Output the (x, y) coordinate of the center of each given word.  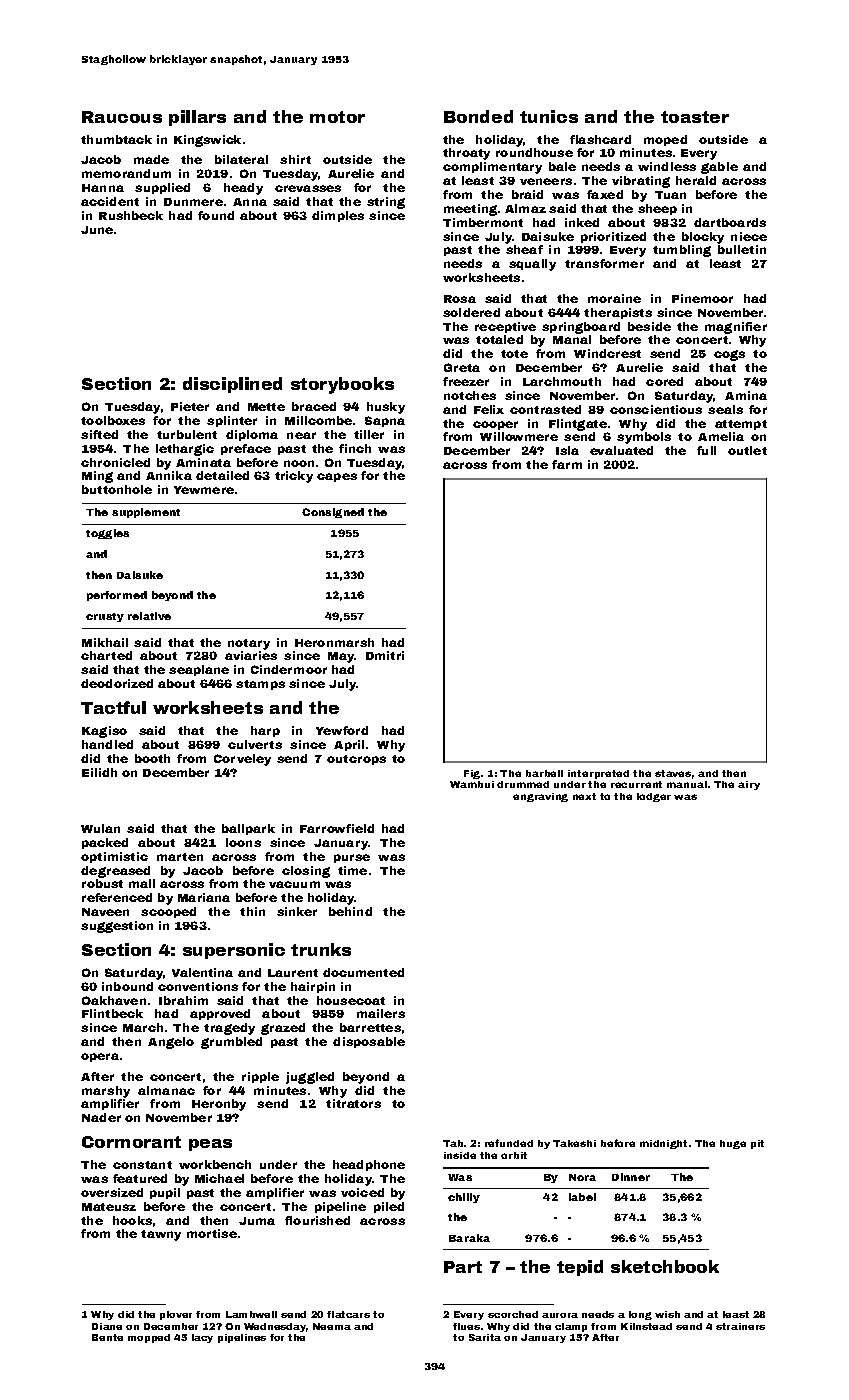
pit (757, 1144)
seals (725, 409)
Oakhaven (114, 1000)
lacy (202, 1338)
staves (673, 773)
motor (337, 117)
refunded (509, 1143)
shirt (295, 159)
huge (733, 1144)
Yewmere (204, 490)
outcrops (356, 760)
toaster (695, 117)
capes (337, 477)
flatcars (348, 1314)
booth (152, 758)
